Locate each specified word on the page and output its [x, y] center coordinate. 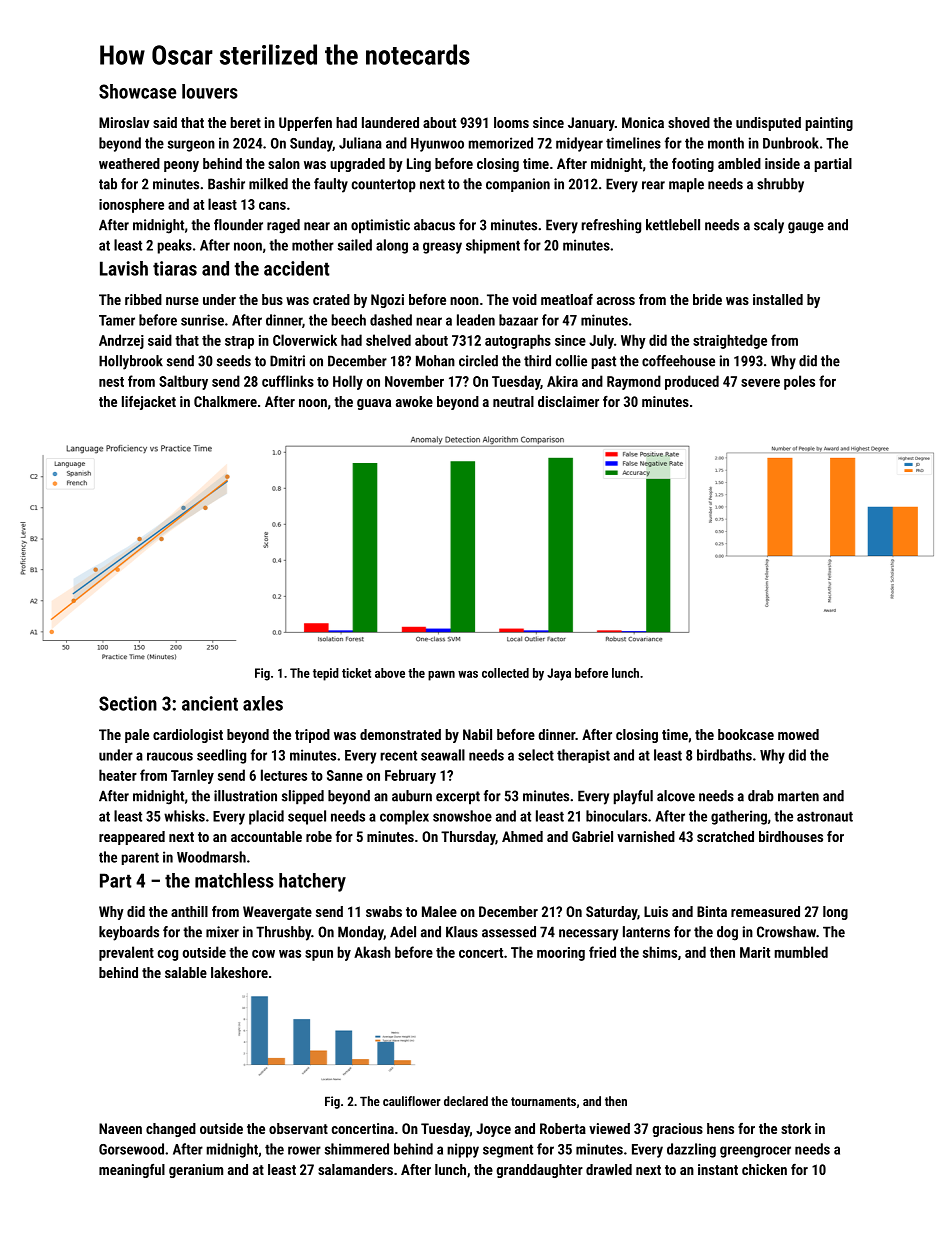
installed [778, 299]
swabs [384, 911]
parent [140, 858]
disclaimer [568, 401]
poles [799, 382]
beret [246, 122]
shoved [689, 122]
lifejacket [149, 403]
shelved [388, 340]
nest [111, 382]
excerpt [458, 798]
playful [633, 797]
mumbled [801, 952]
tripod [312, 736]
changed [171, 1130]
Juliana [360, 143]
